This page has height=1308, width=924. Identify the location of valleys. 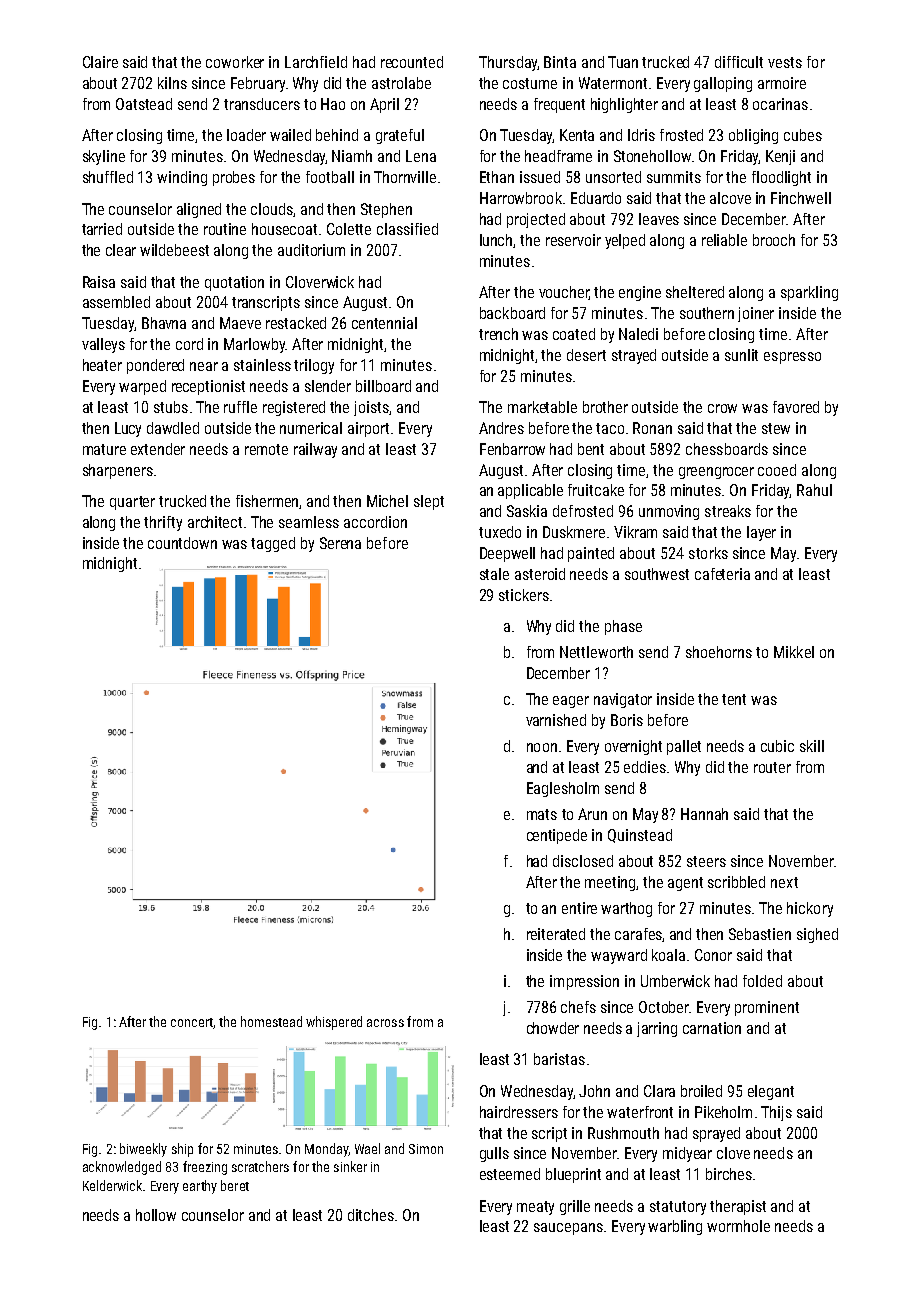
(103, 345).
